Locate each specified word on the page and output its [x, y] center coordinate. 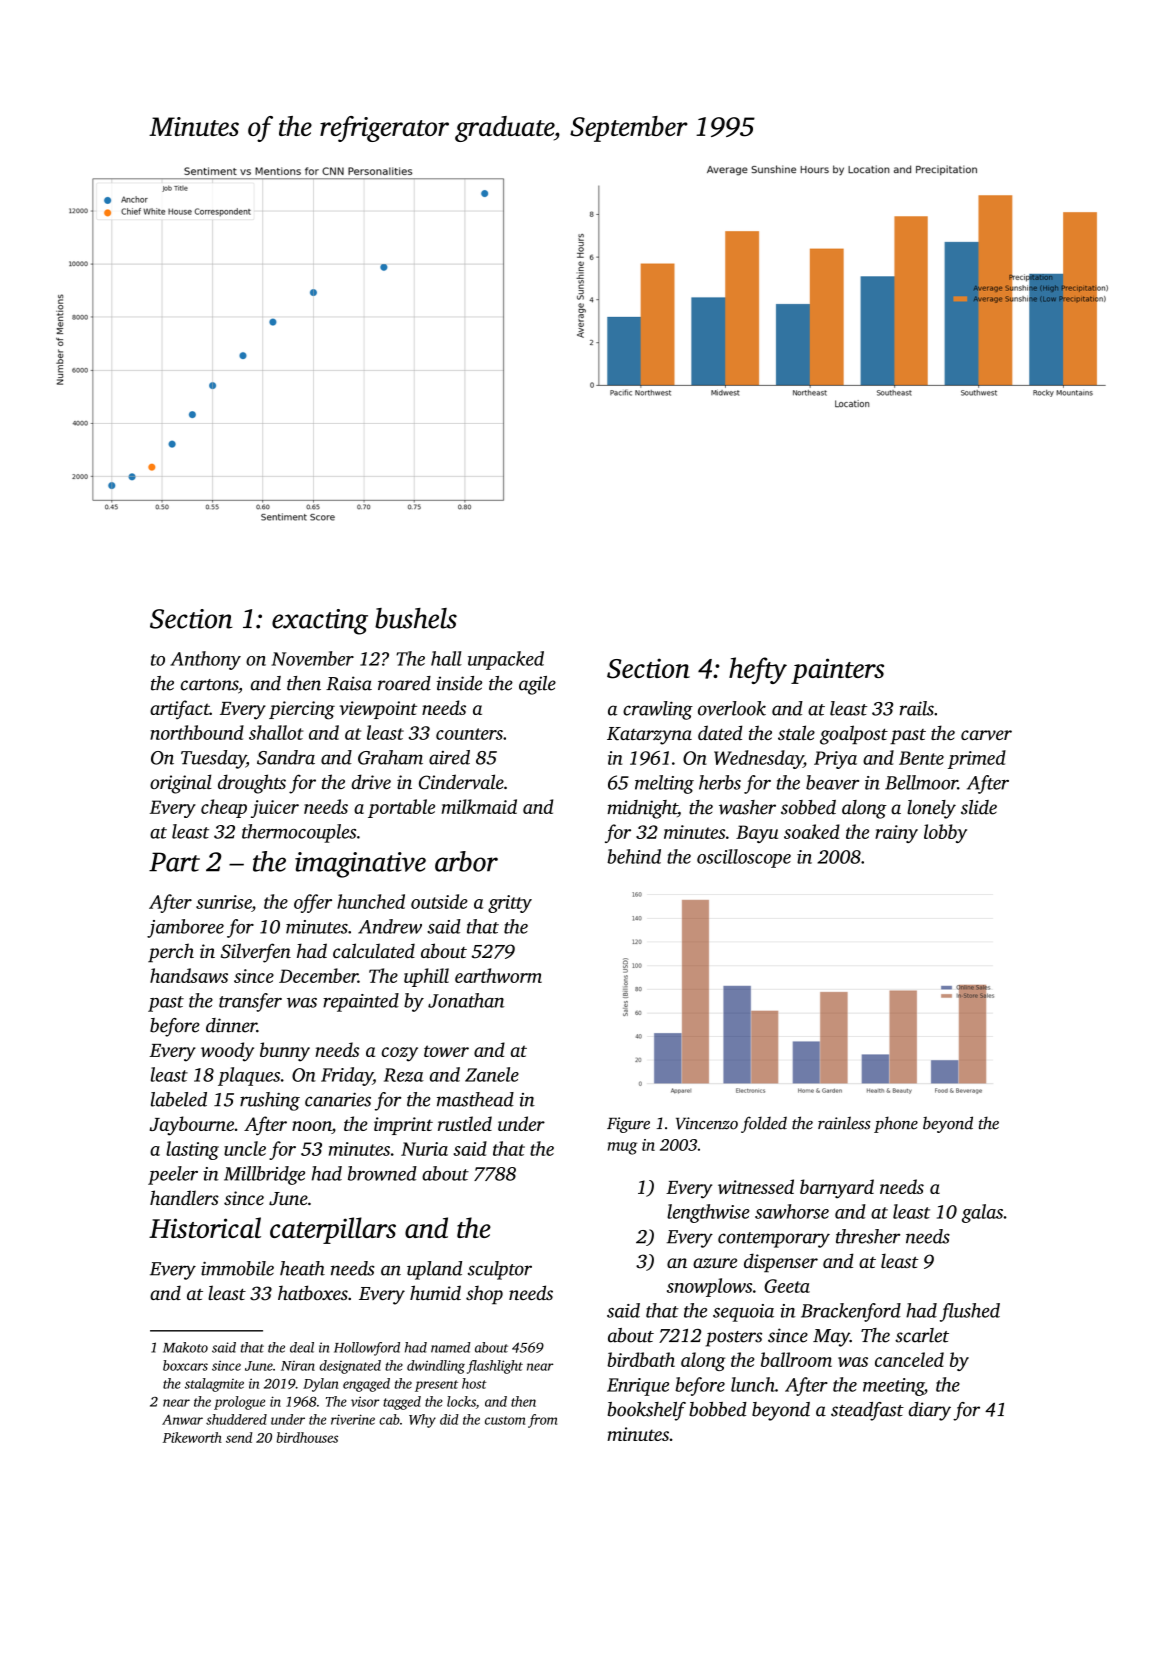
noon [312, 1127]
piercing [302, 710]
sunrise [224, 902]
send [239, 1437]
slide [979, 807]
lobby [945, 833]
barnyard [837, 1189]
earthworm [498, 975]
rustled [465, 1123]
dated [720, 732]
